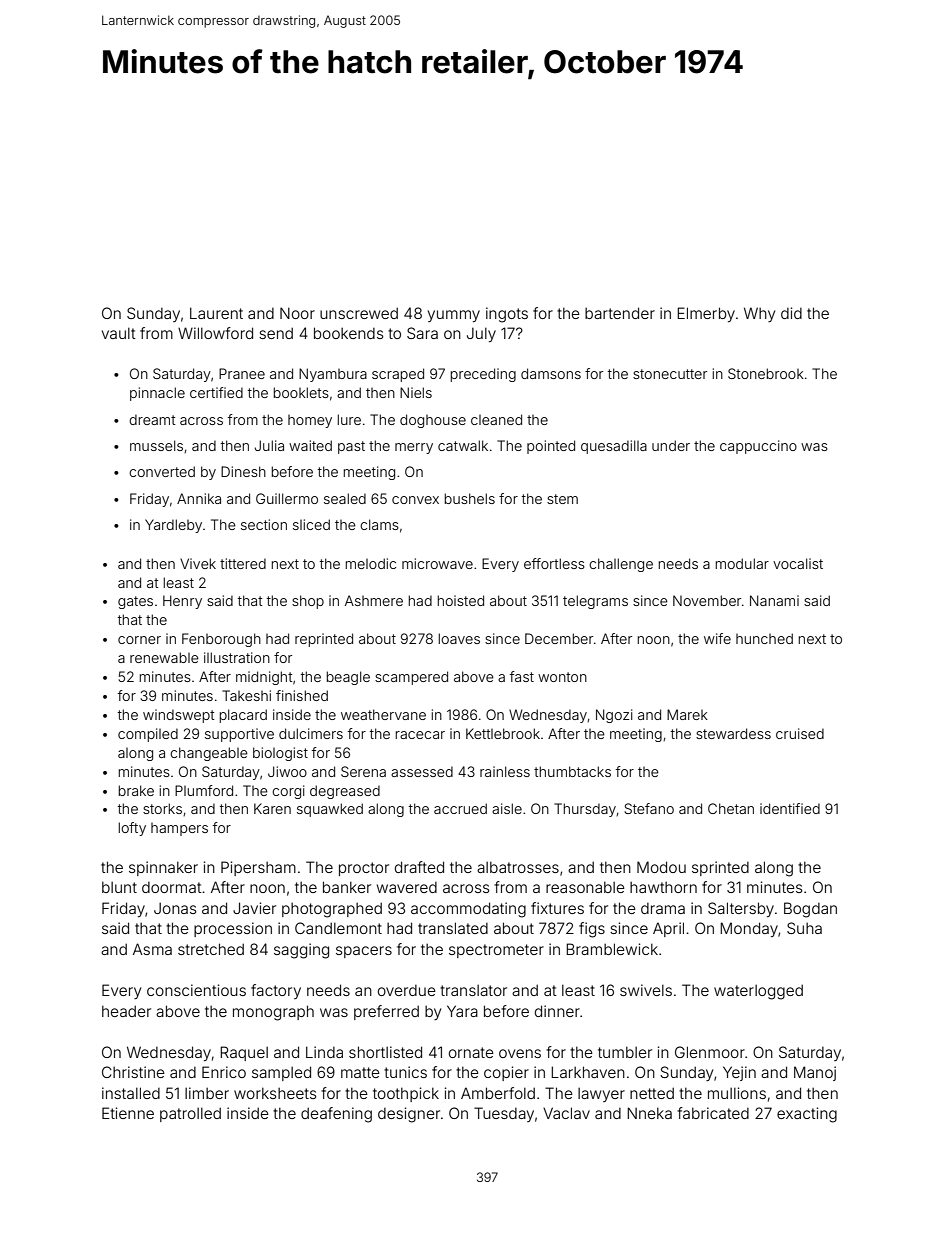 The width and height of the page is (952, 1233). What do you see at coordinates (163, 868) in the page?
I see `spinnaker` at bounding box center [163, 868].
